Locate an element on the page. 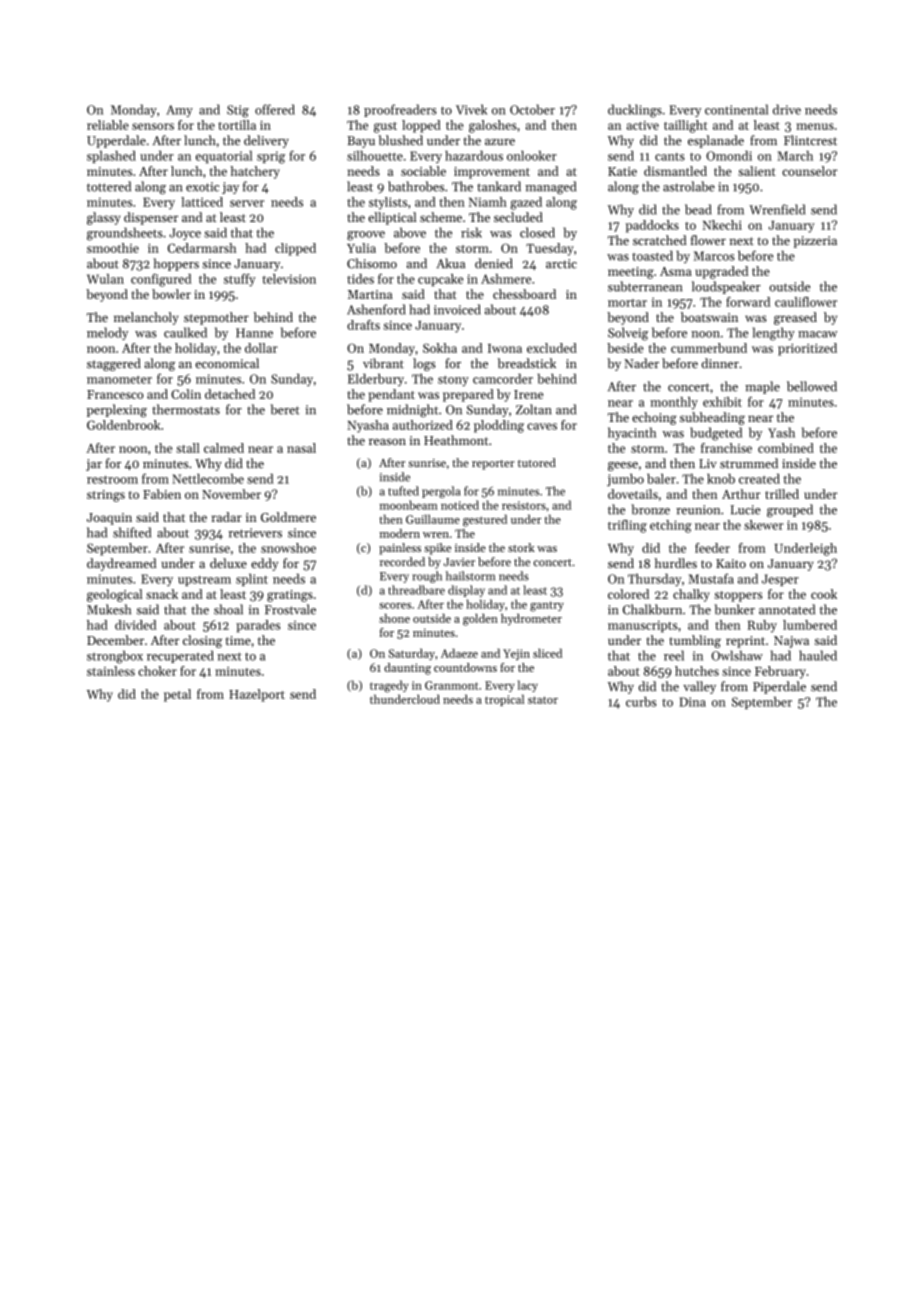  petal is located at coordinates (177, 695).
